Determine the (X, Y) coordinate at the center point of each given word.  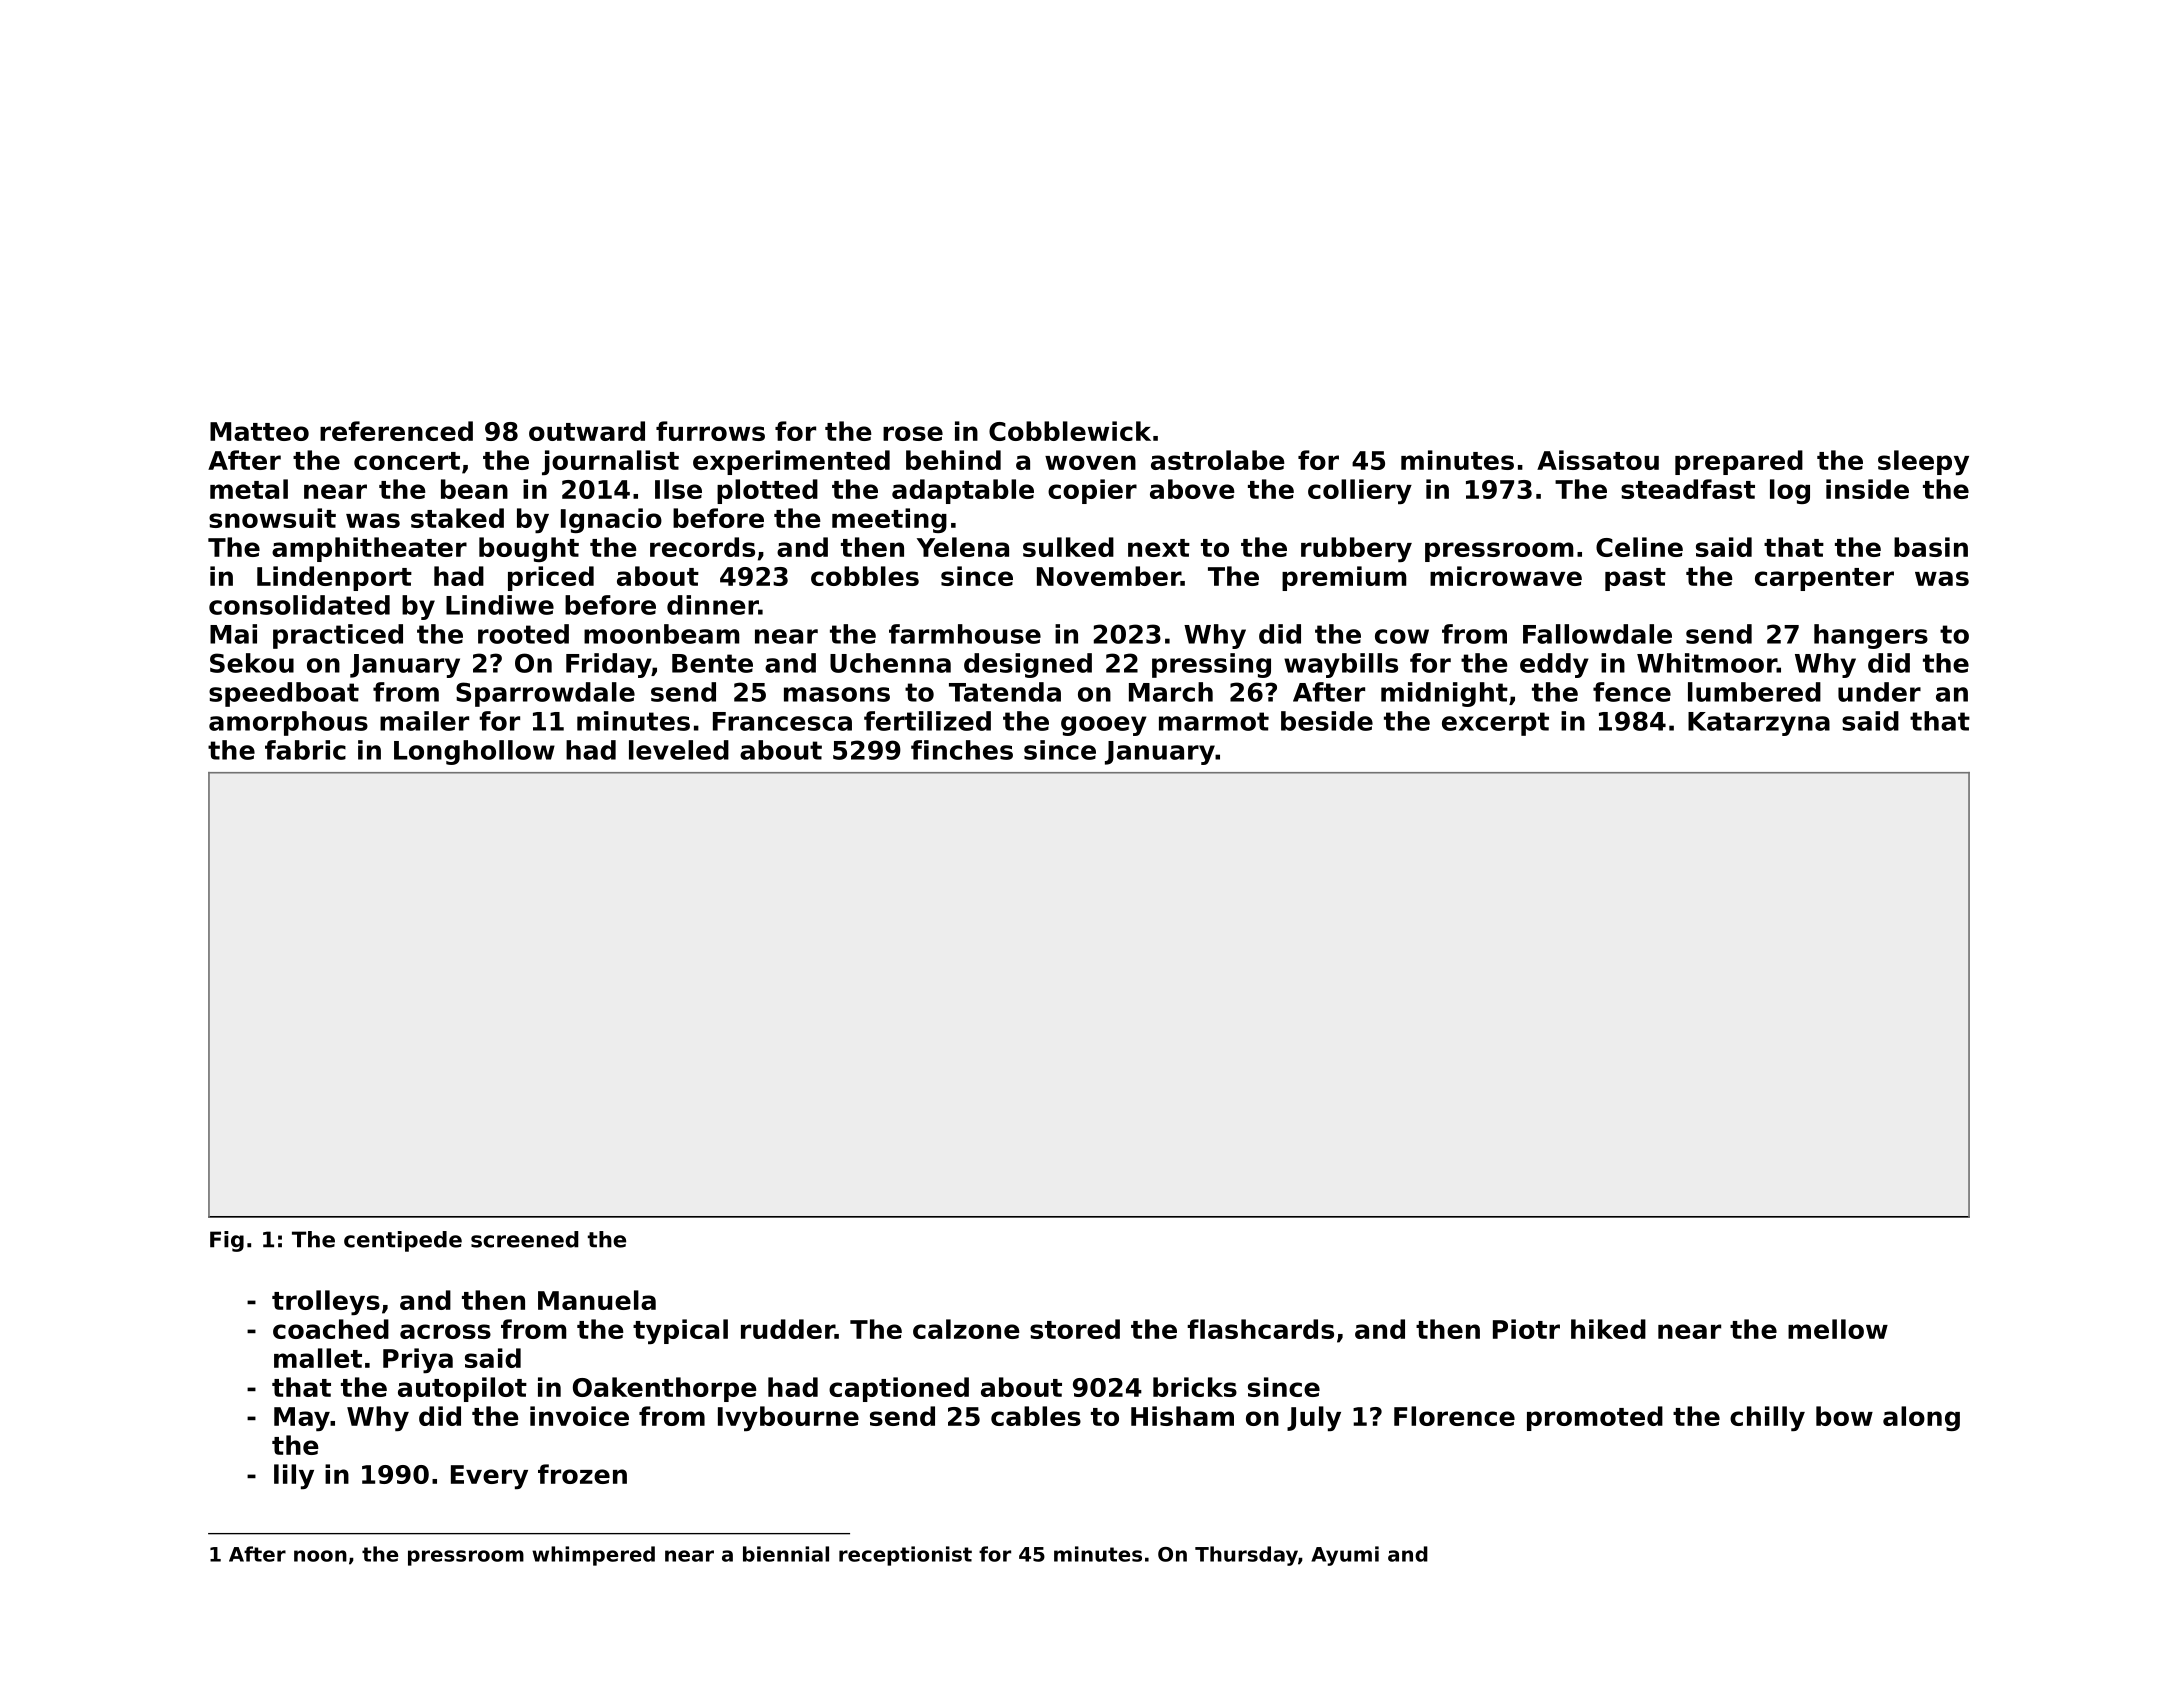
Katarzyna (1759, 724)
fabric (305, 750)
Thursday (1246, 1556)
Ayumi (1345, 1556)
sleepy (1923, 462)
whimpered (593, 1556)
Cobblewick (1070, 431)
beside (1327, 721)
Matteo (259, 431)
